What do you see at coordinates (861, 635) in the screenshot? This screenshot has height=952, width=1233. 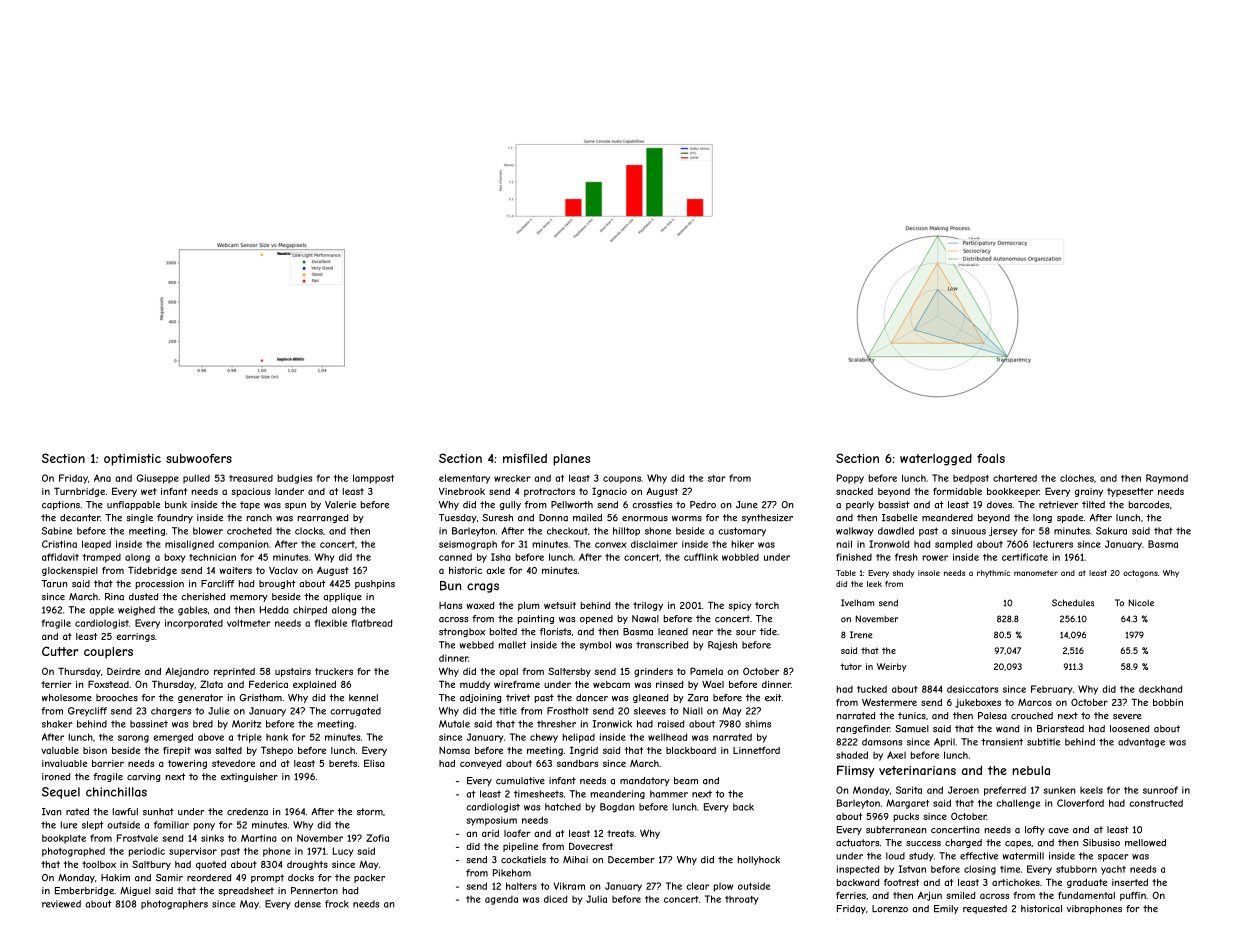 I see `Irene` at bounding box center [861, 635].
